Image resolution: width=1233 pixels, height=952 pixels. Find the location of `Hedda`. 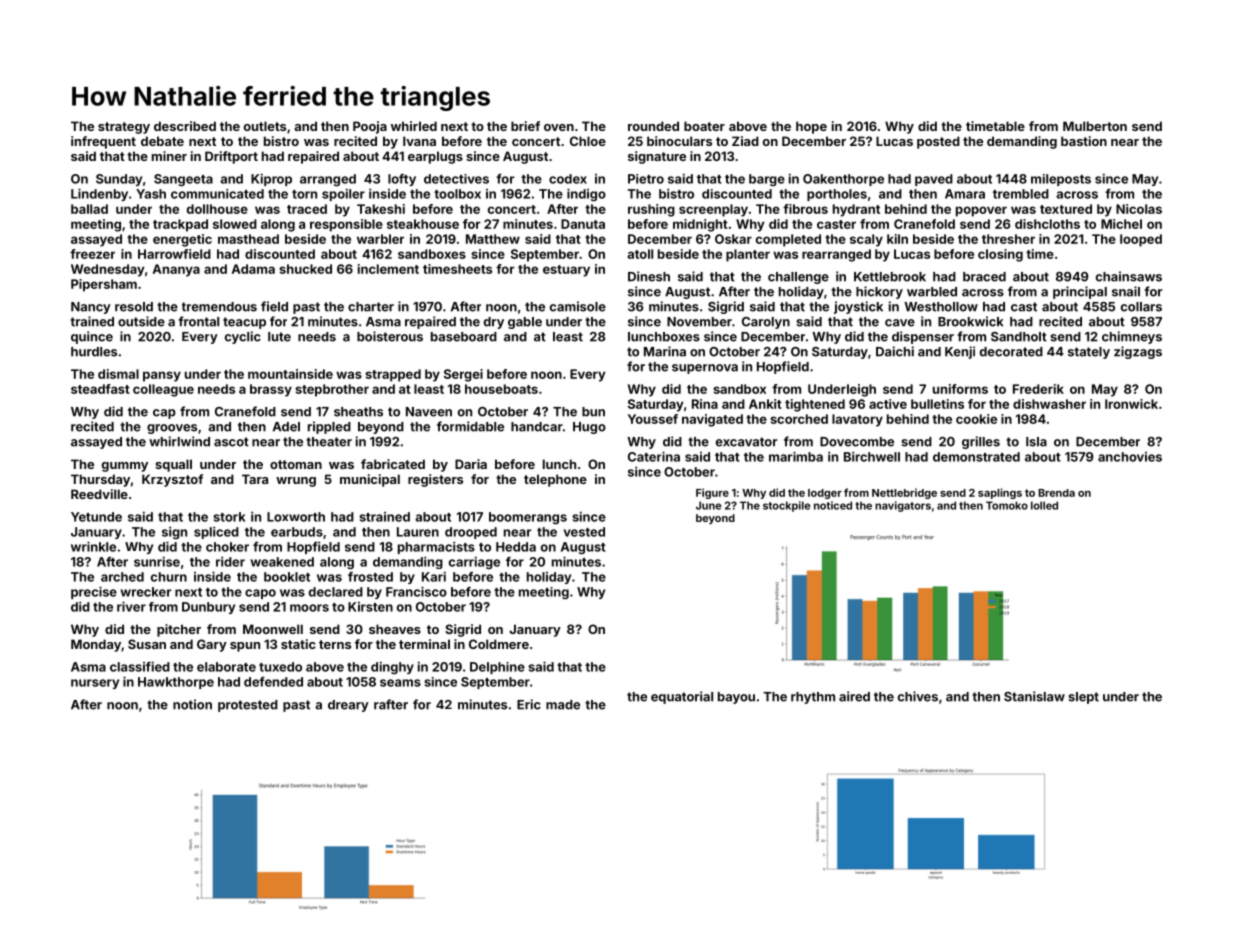

Hedda is located at coordinates (516, 547).
